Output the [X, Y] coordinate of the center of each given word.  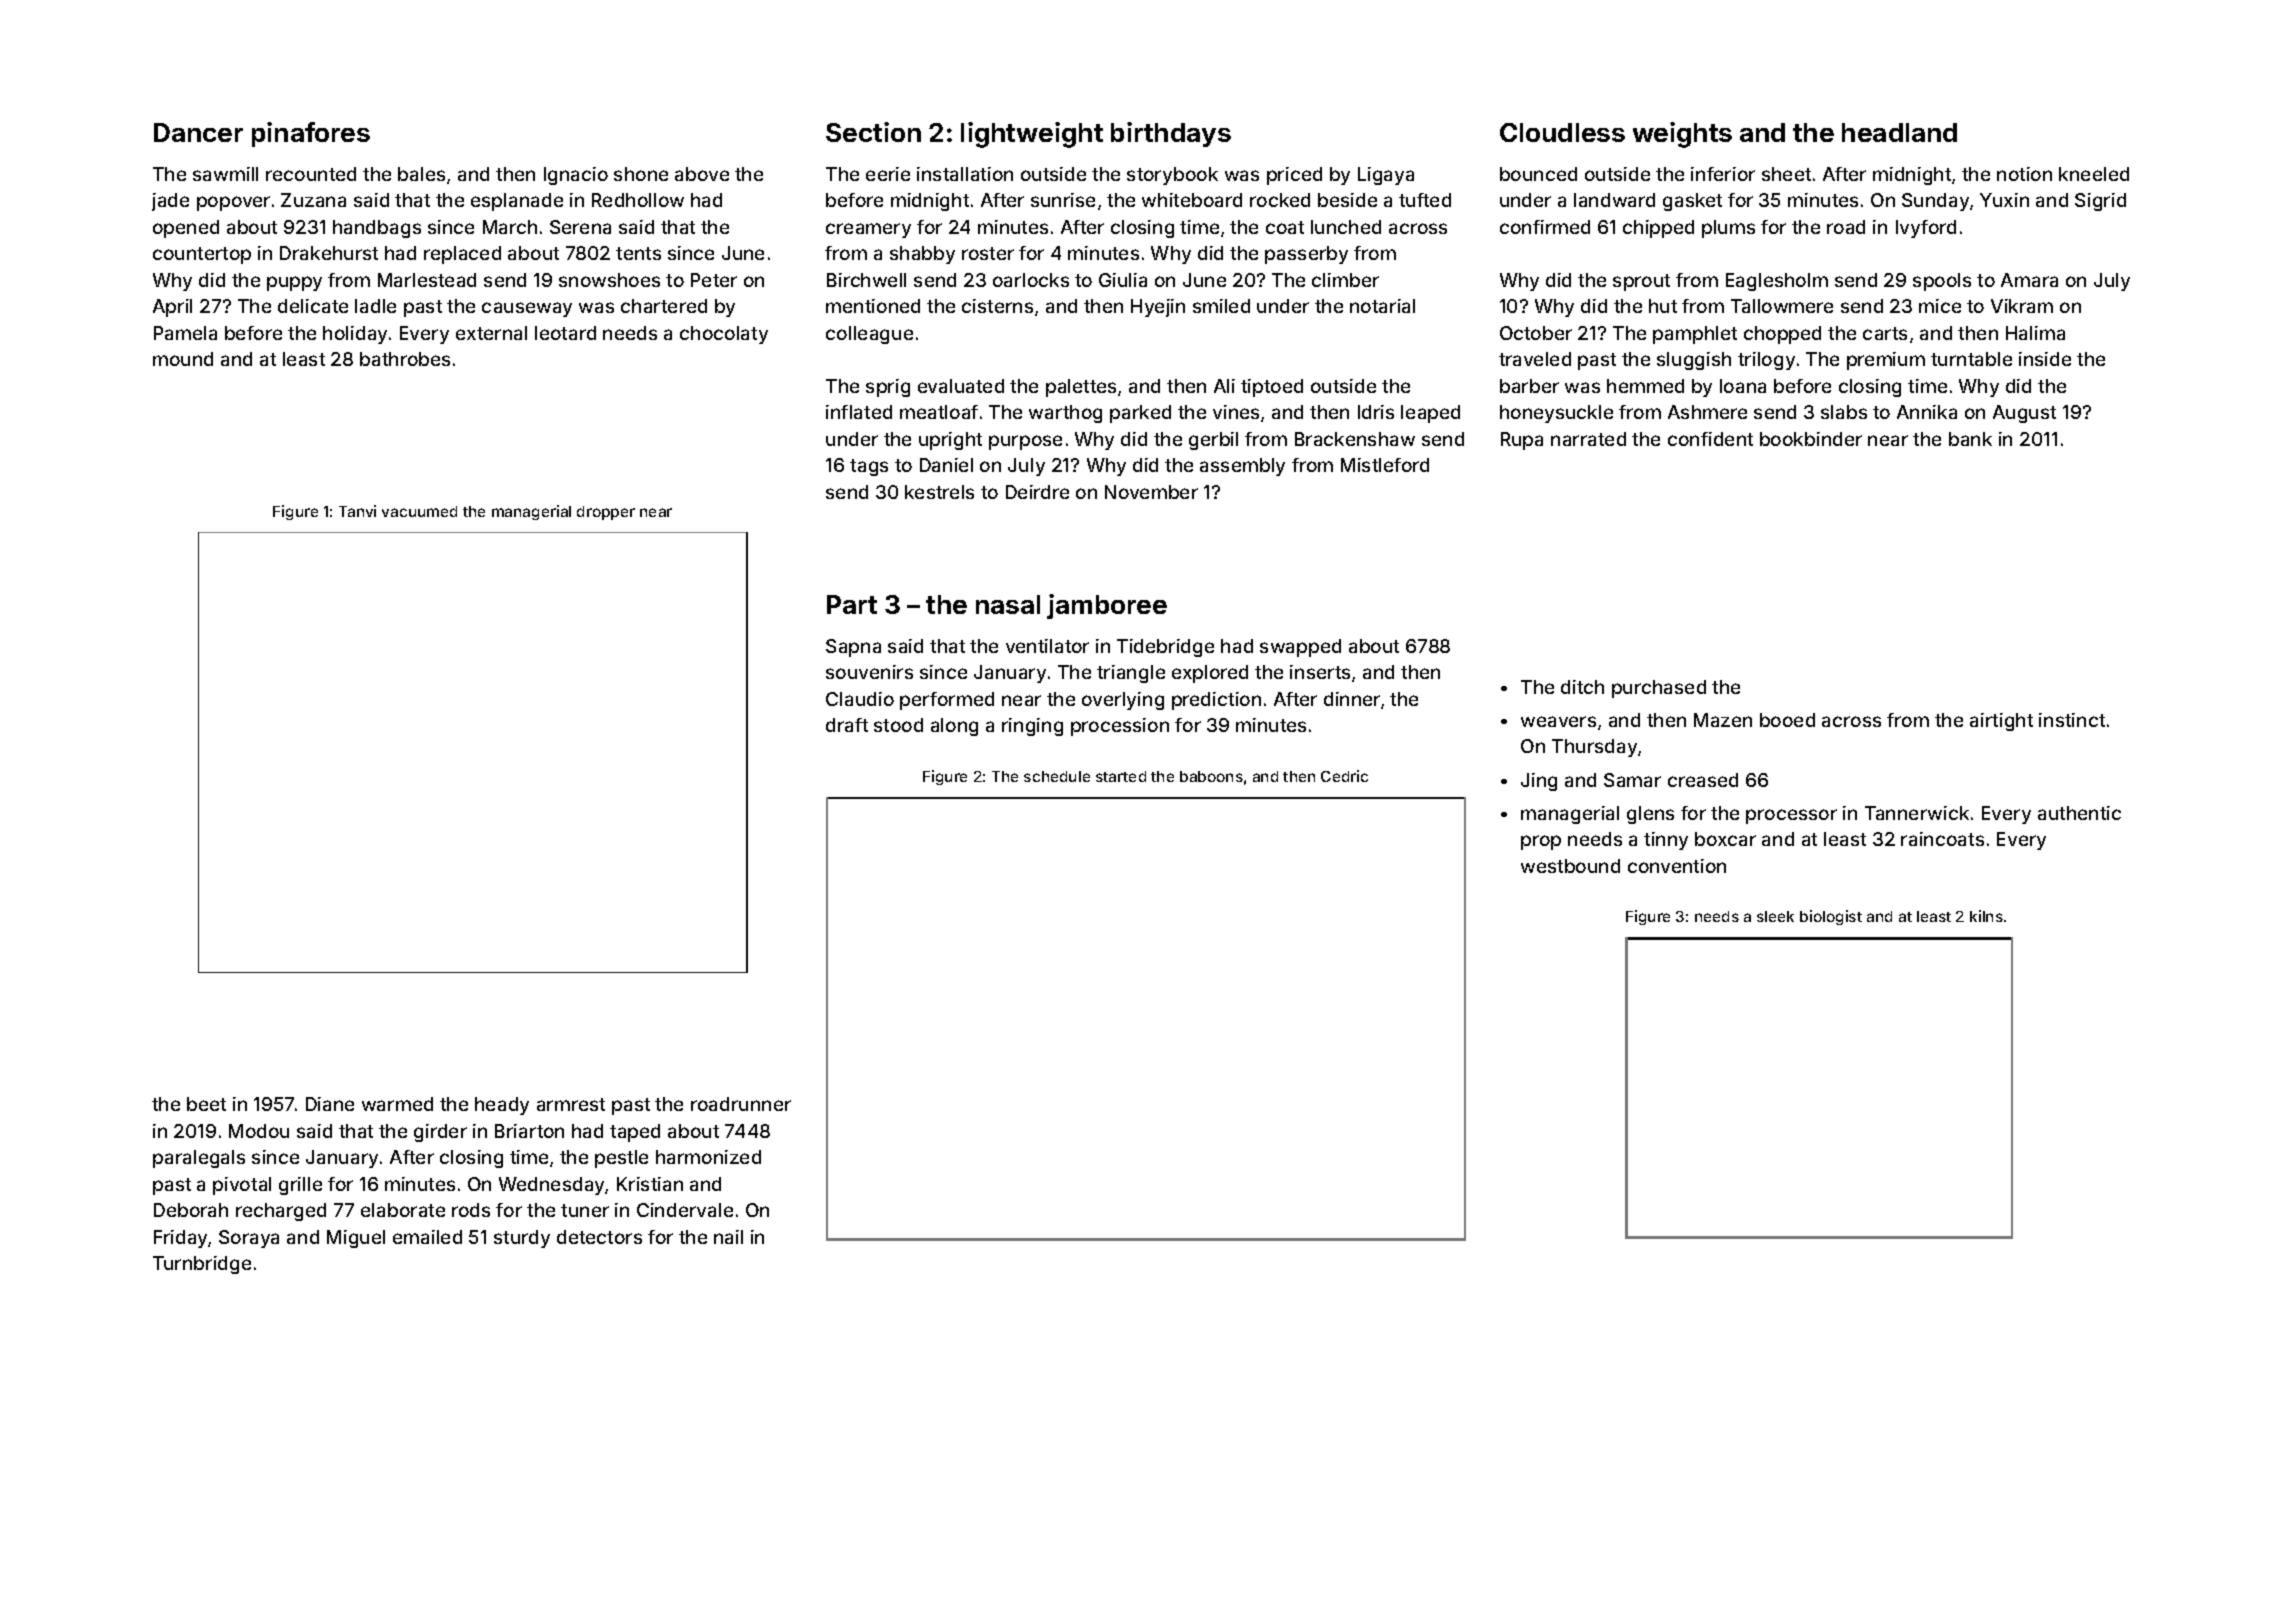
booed [1787, 720]
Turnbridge [202, 1265]
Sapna [853, 648]
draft [847, 725]
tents [638, 253]
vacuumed [419, 511]
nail [728, 1237]
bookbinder [1811, 439]
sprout [1641, 282]
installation [965, 174]
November [1151, 492]
